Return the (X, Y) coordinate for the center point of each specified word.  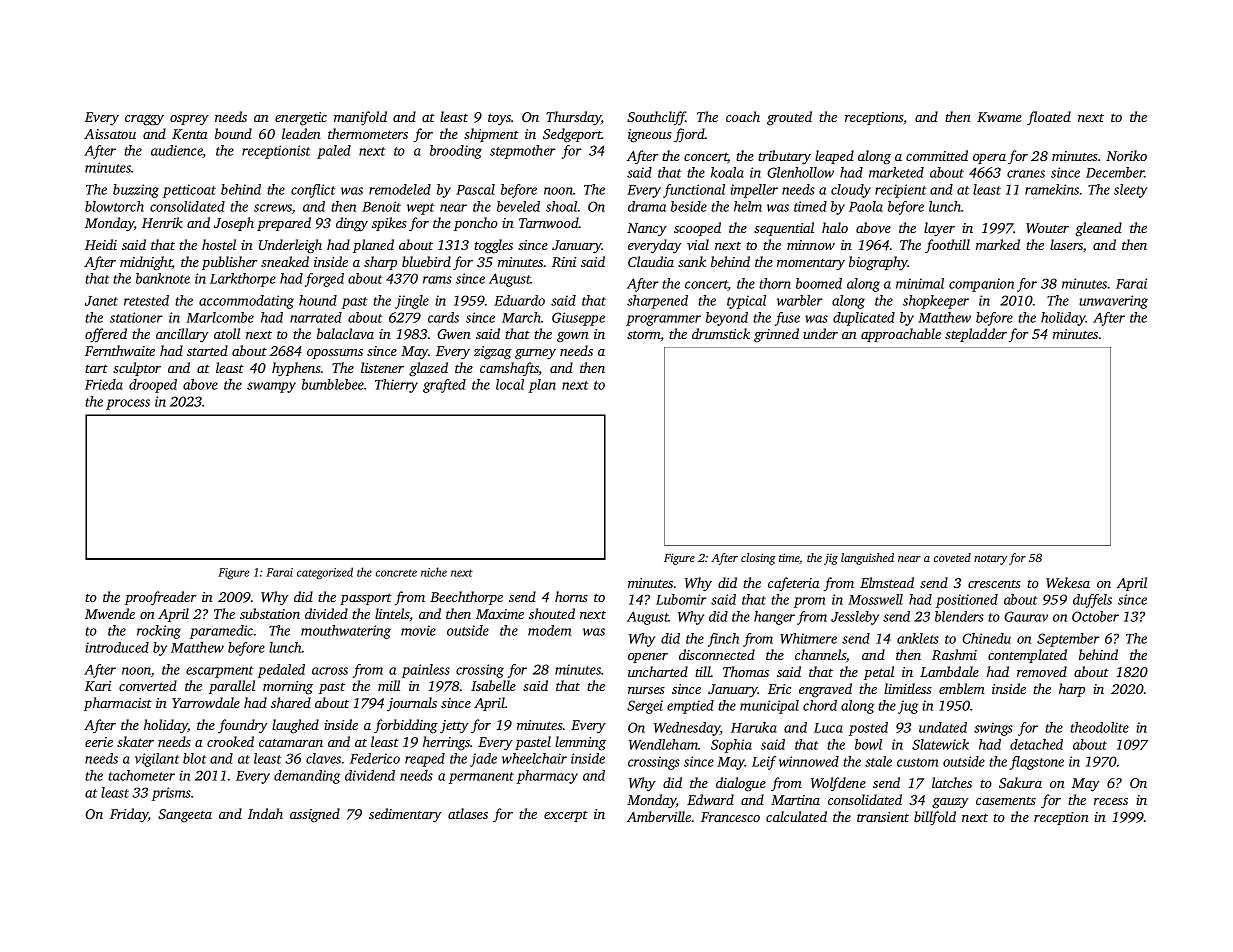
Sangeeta (185, 816)
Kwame (999, 117)
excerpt (566, 816)
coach (743, 116)
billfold (935, 818)
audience (177, 151)
